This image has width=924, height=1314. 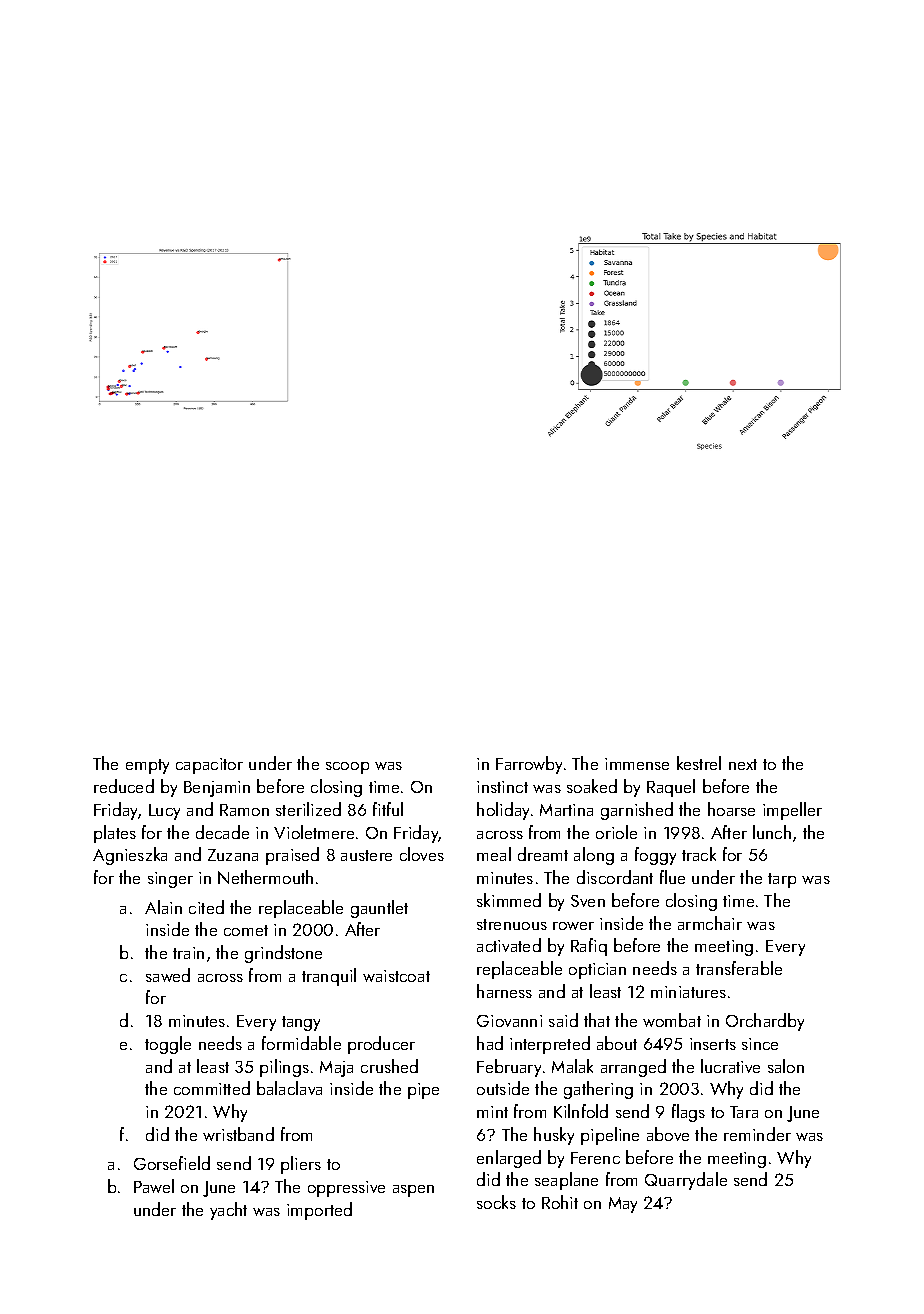 I want to click on garnished, so click(x=637, y=811).
